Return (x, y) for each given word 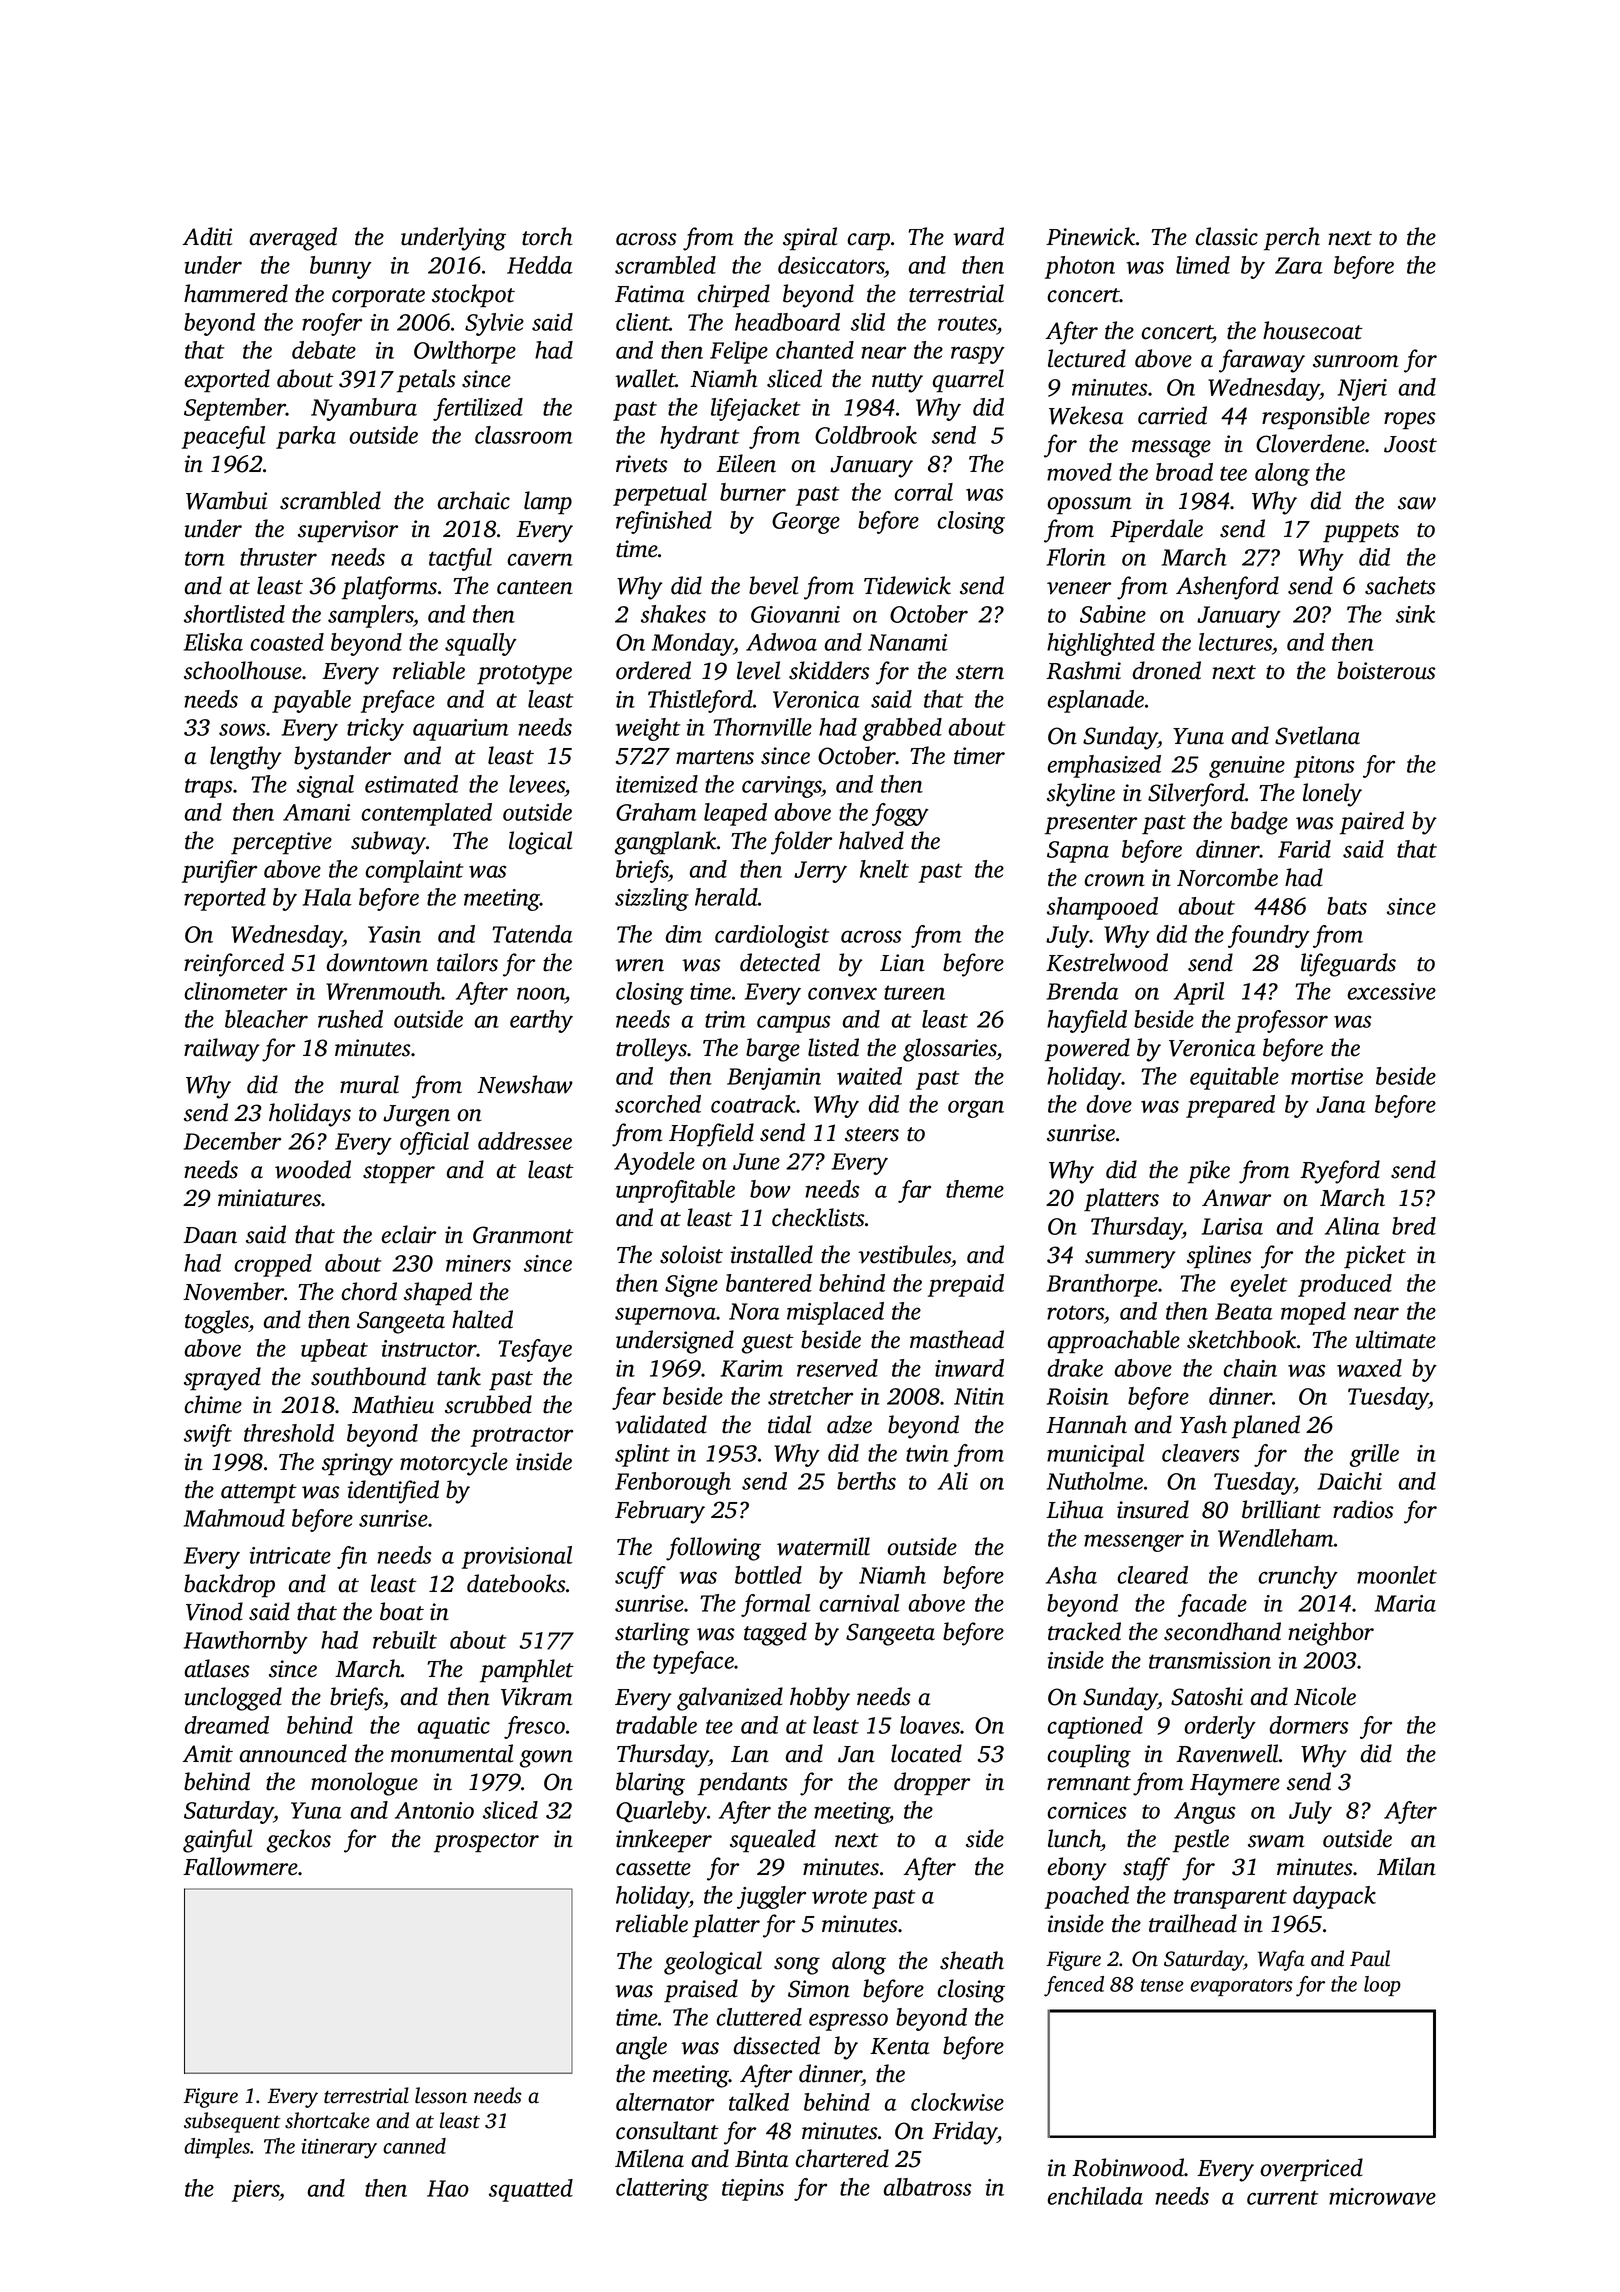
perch (1292, 239)
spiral (810, 239)
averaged (293, 239)
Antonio (434, 1810)
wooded (313, 1169)
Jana (1341, 1104)
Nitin (979, 1396)
